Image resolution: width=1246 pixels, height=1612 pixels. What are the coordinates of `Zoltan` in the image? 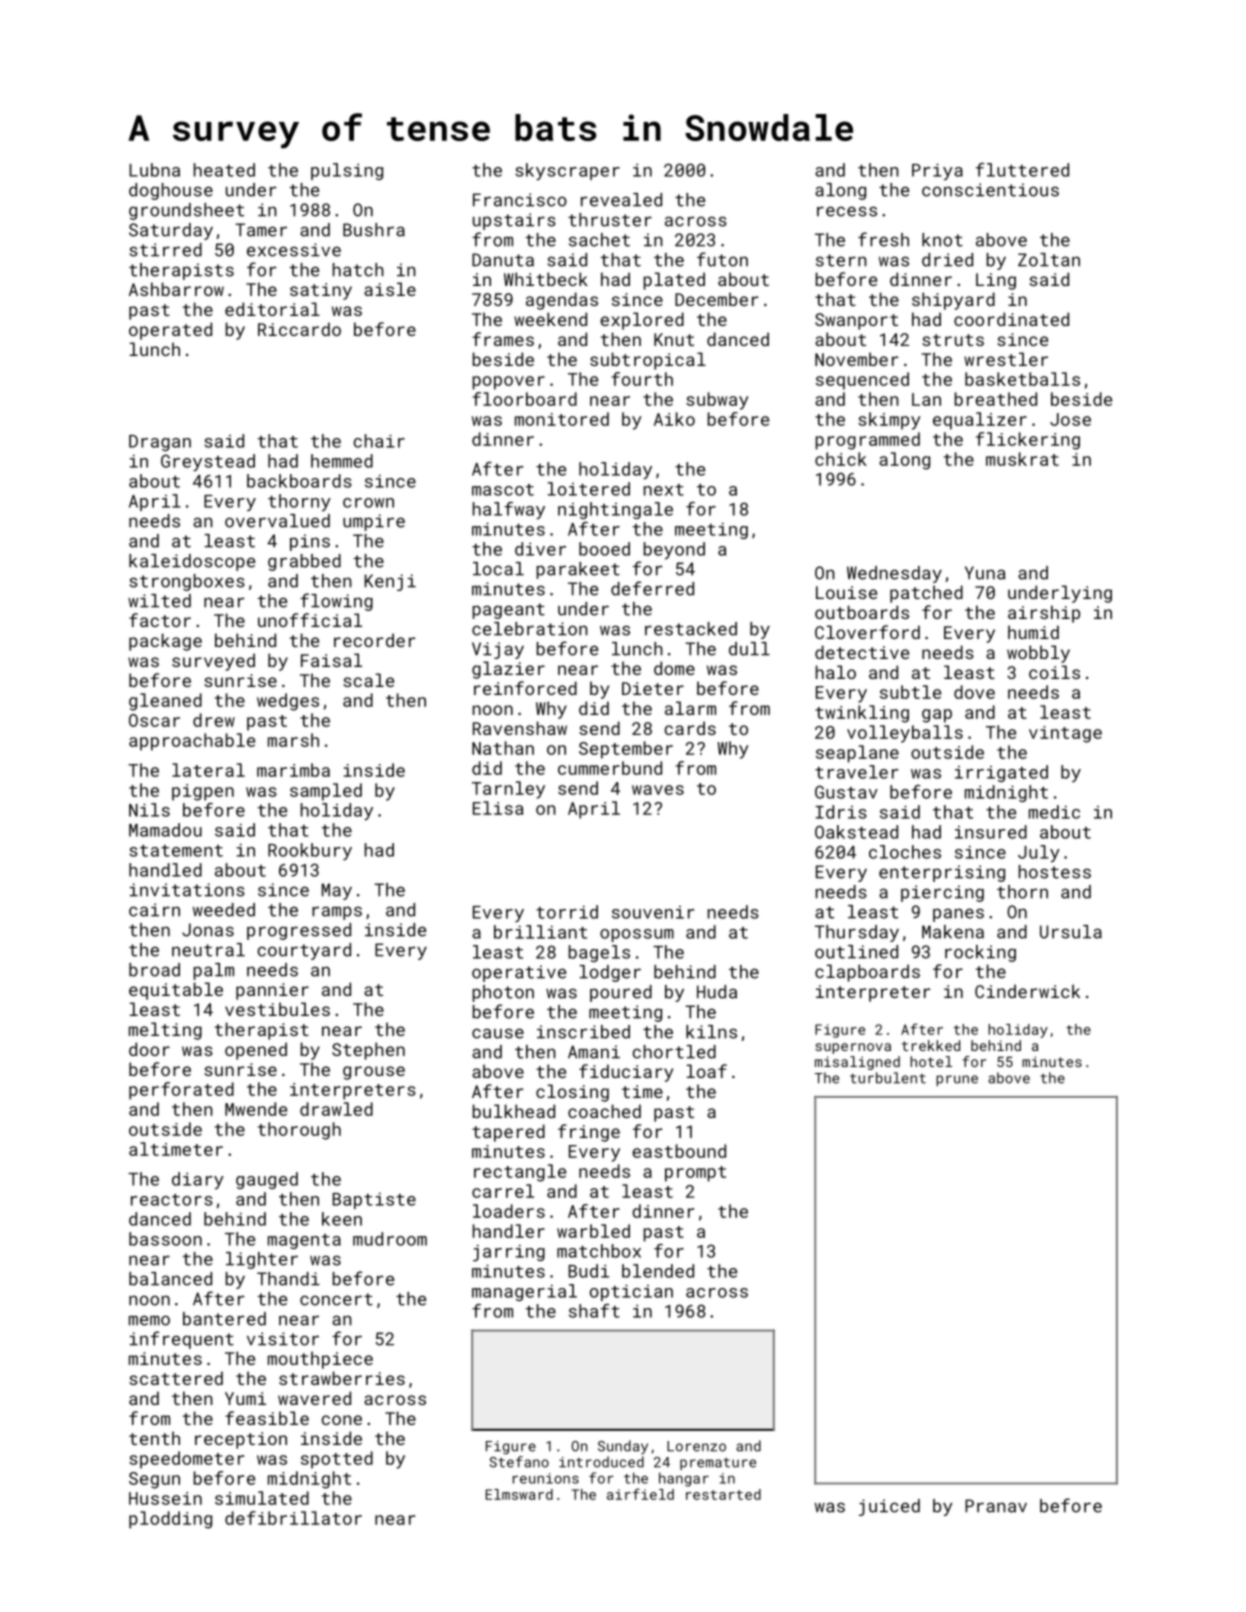 It's located at (1049, 260).
